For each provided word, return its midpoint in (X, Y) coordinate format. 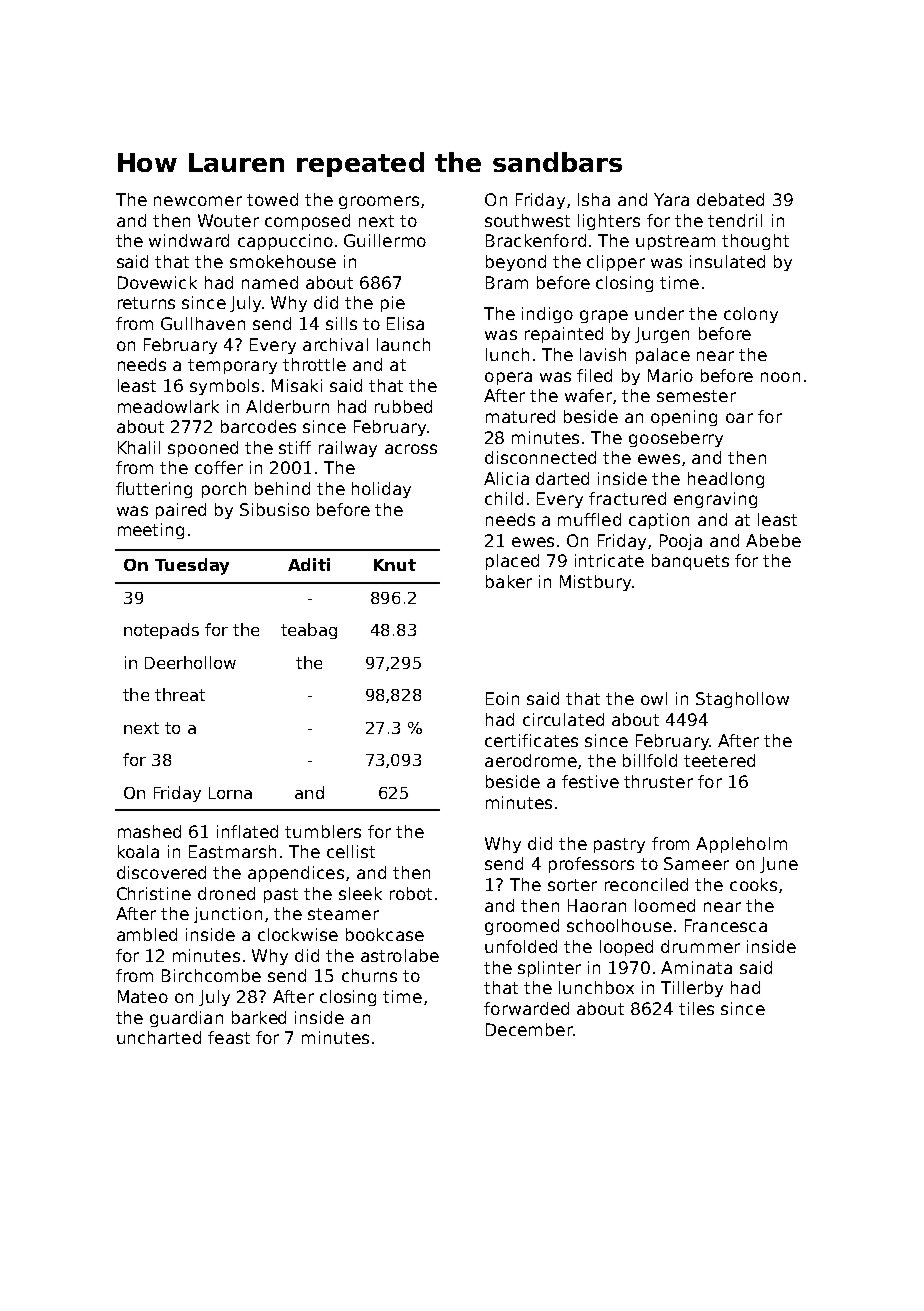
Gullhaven (203, 323)
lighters (609, 222)
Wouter (228, 220)
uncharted (159, 1037)
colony (751, 315)
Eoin (502, 698)
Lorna (230, 793)
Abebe (773, 540)
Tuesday (192, 566)
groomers (379, 202)
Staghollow (742, 700)
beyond (516, 263)
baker (509, 581)
